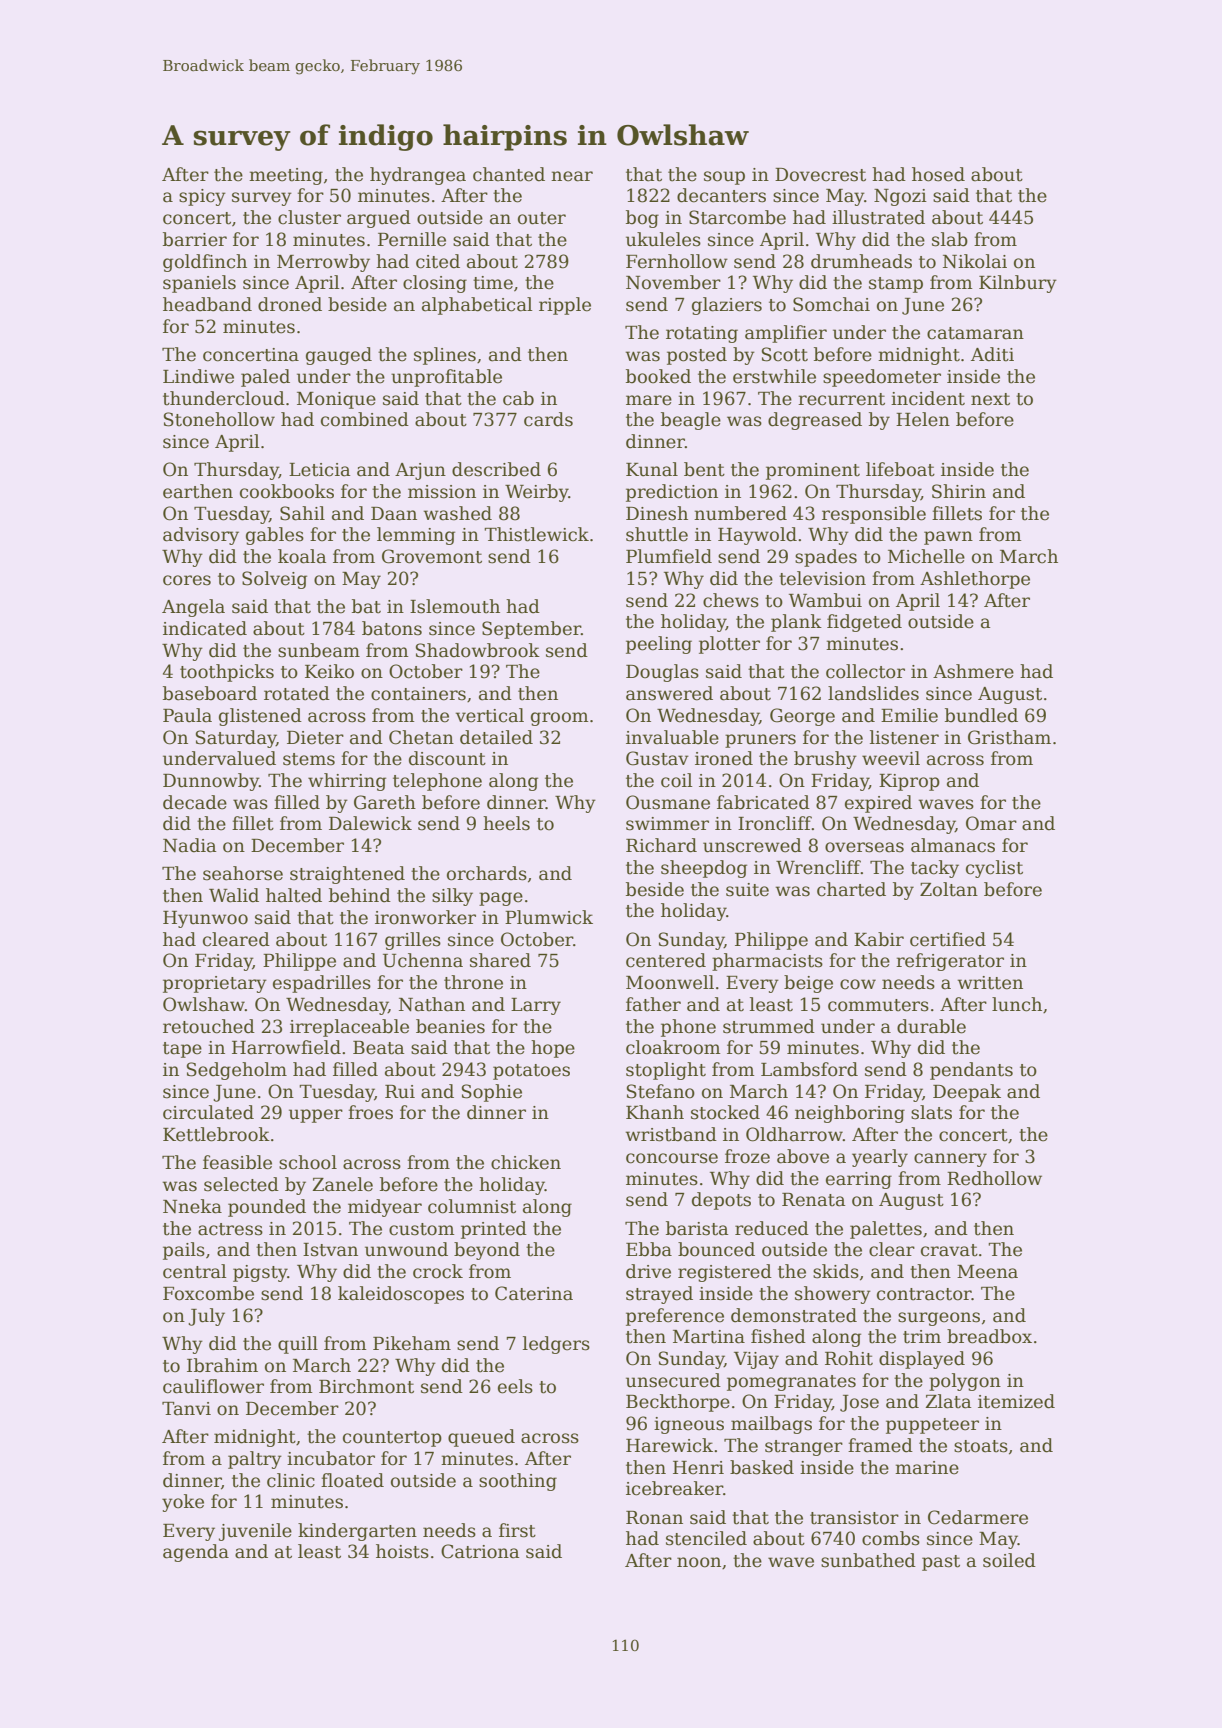 The image size is (1222, 1728). What do you see at coordinates (975, 580) in the image?
I see `Ashlethorpe` at bounding box center [975, 580].
